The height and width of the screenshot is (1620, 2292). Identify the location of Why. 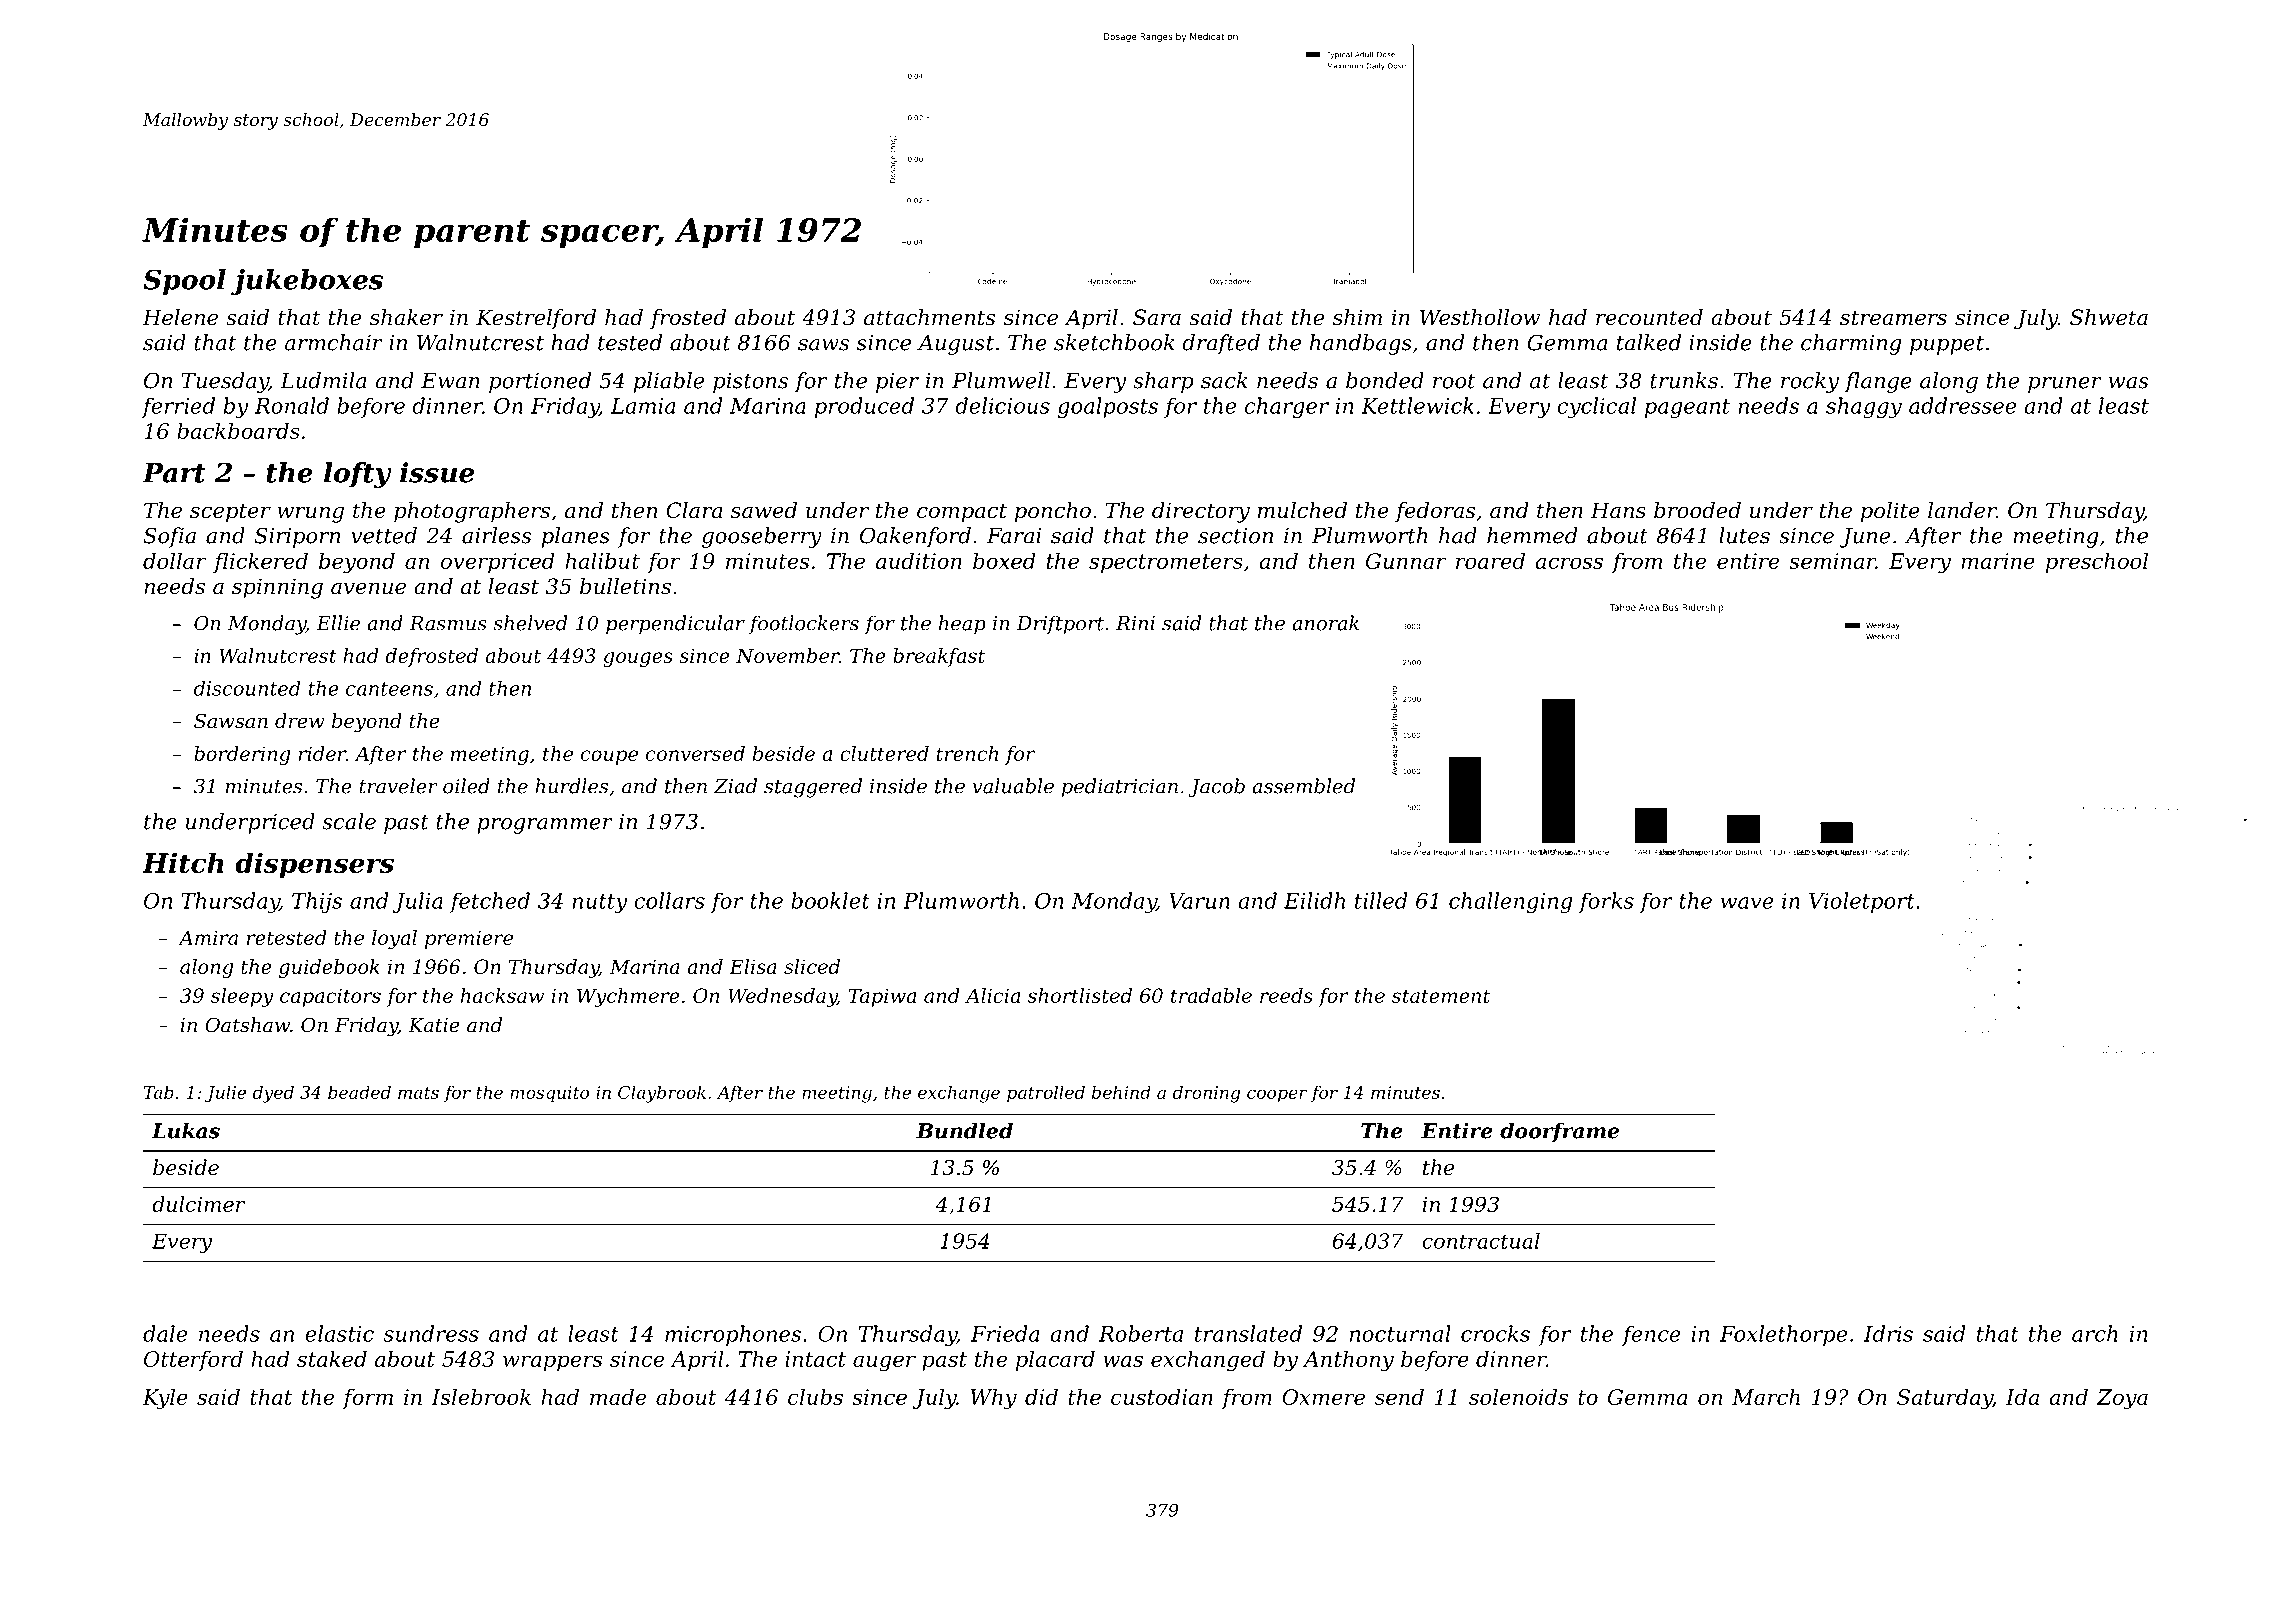
(994, 1399).
